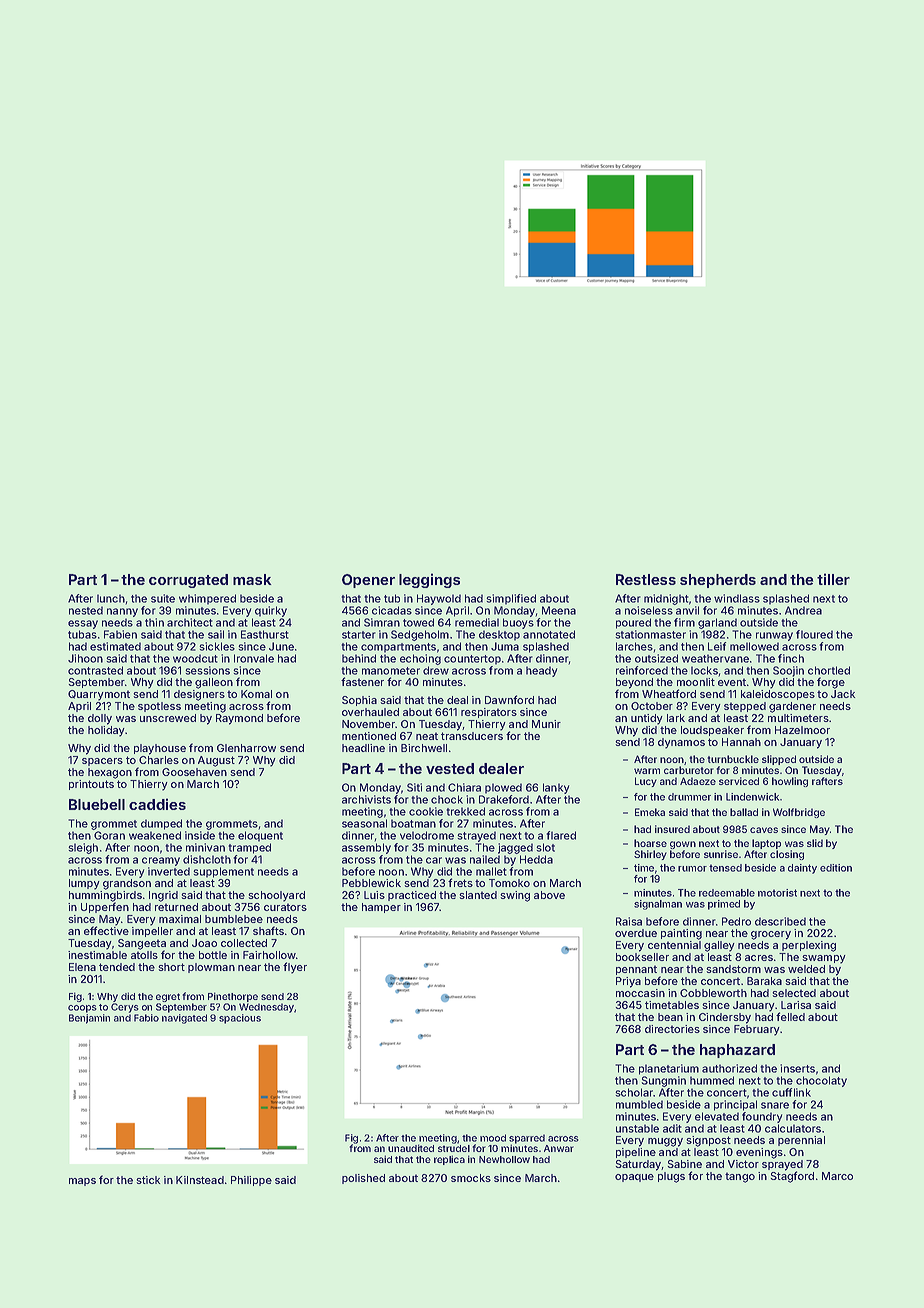  Describe the element at coordinates (792, 707) in the screenshot. I see `gardener` at that location.
